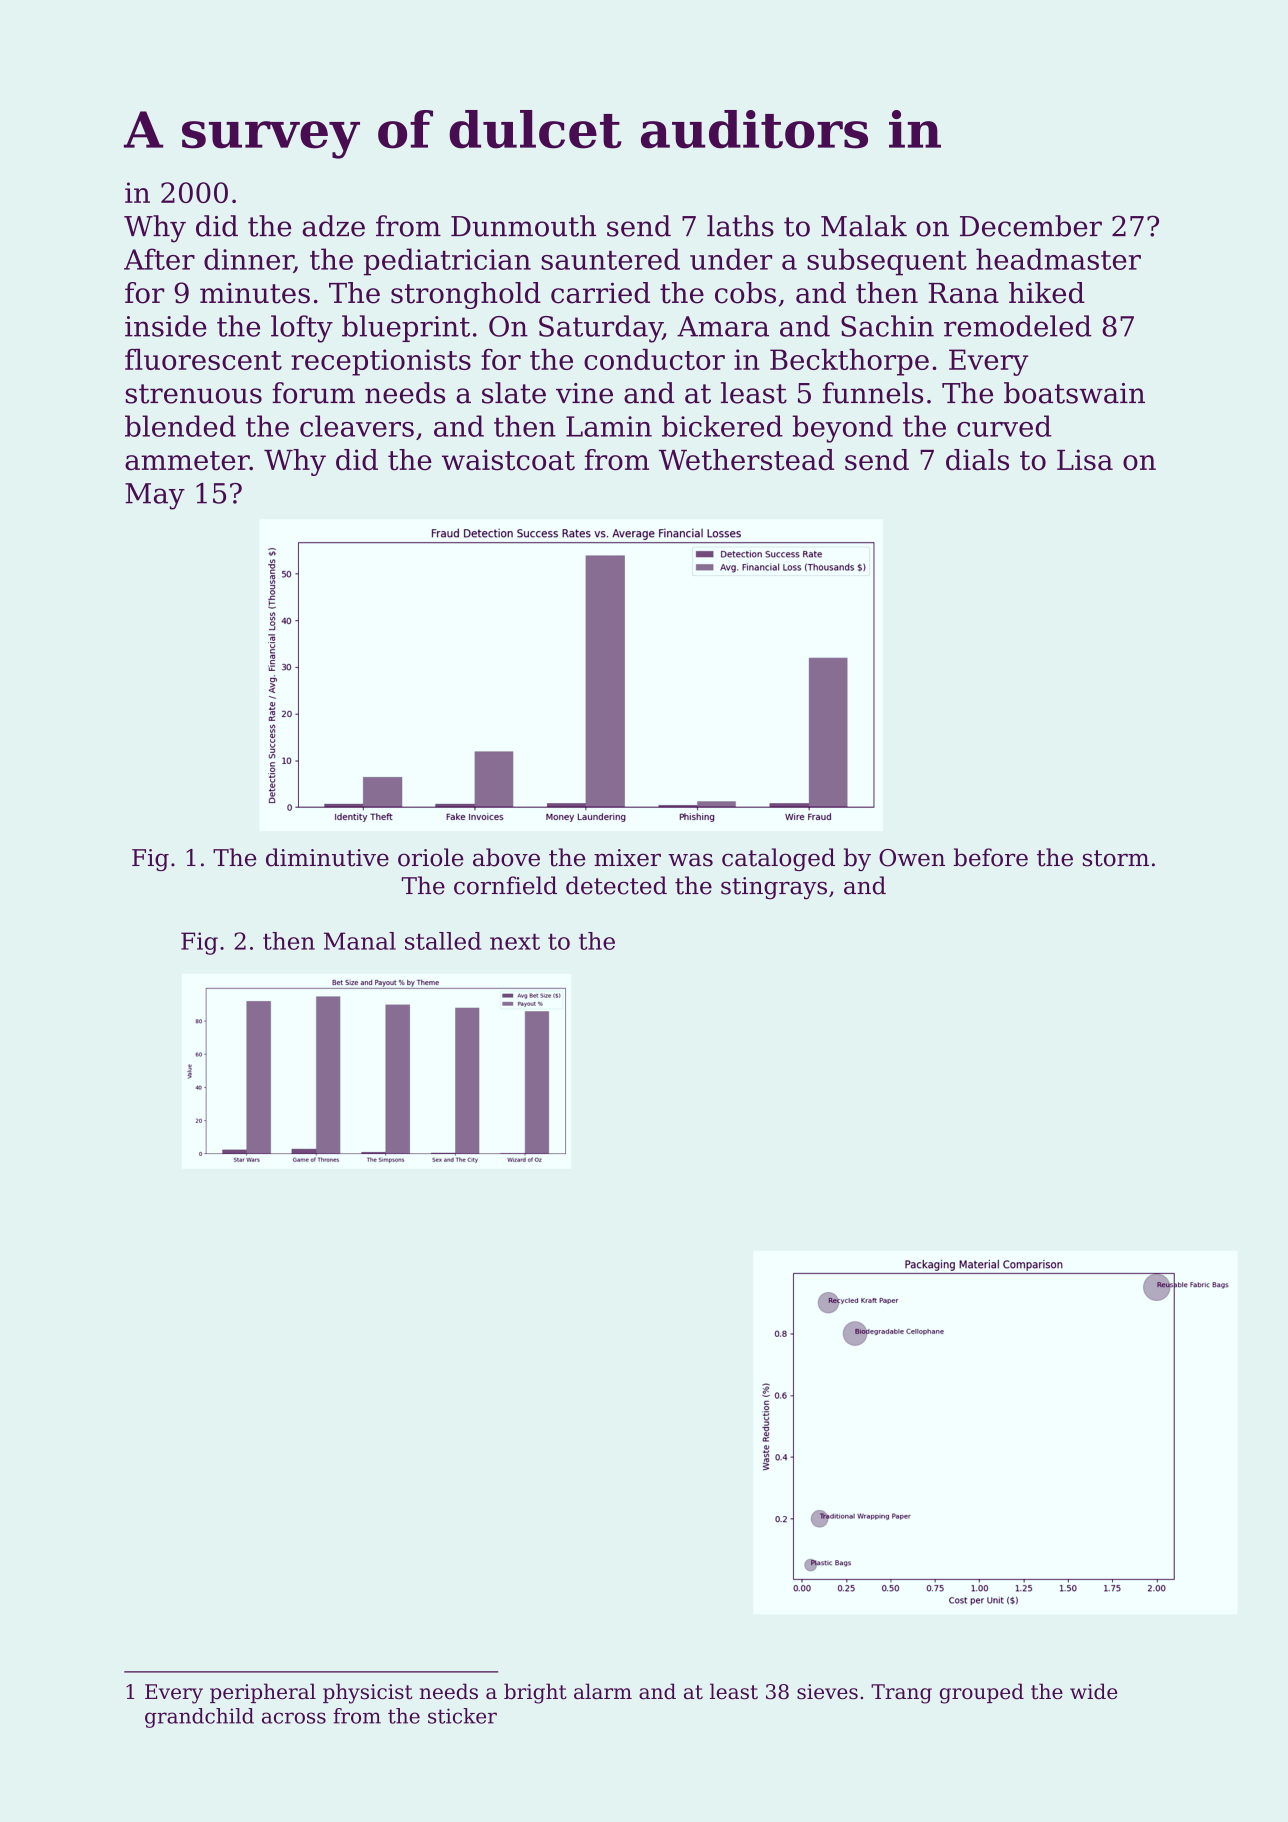 Image resolution: width=1288 pixels, height=1822 pixels. What do you see at coordinates (609, 426) in the document?
I see `Lamin` at bounding box center [609, 426].
